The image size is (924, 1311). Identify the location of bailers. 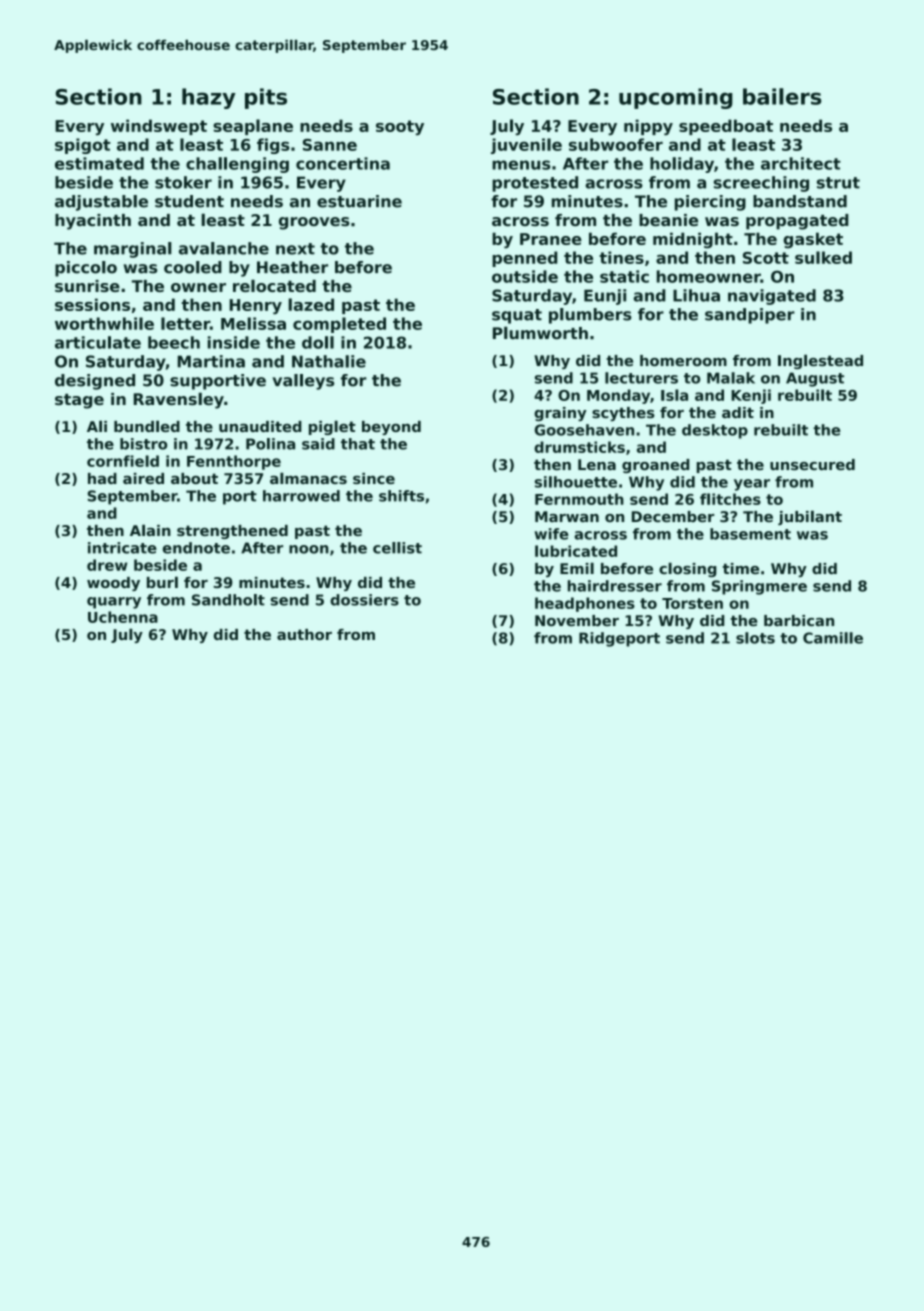
(782, 96).
